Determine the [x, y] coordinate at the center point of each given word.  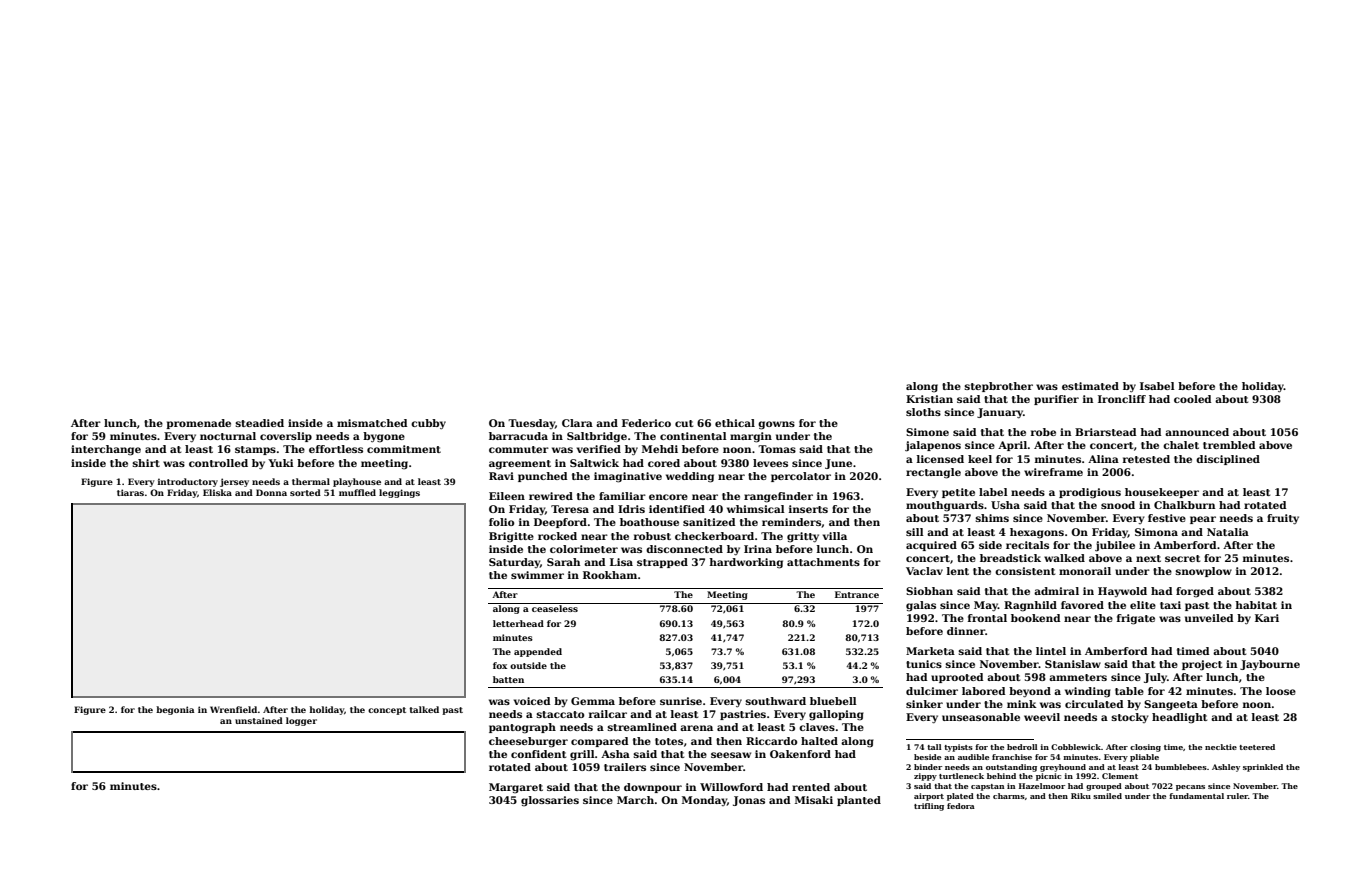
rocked [557, 536]
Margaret [516, 788]
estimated [1090, 386]
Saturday [514, 563]
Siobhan [929, 591]
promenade [198, 424]
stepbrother [998, 387]
